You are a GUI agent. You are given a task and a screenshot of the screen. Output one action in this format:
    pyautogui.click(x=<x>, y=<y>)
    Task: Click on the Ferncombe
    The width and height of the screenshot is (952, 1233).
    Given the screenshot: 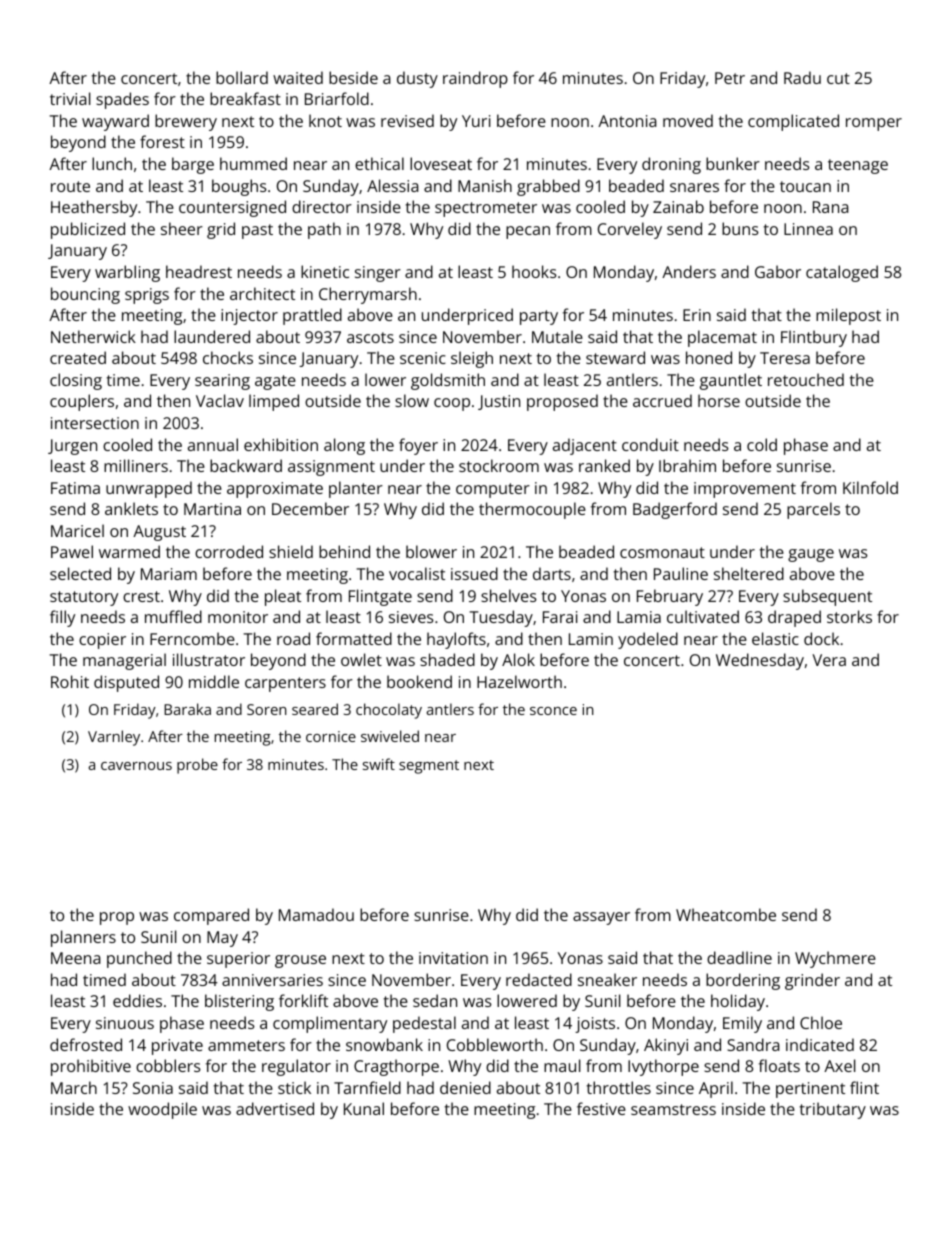 What is the action you would take?
    pyautogui.click(x=192, y=638)
